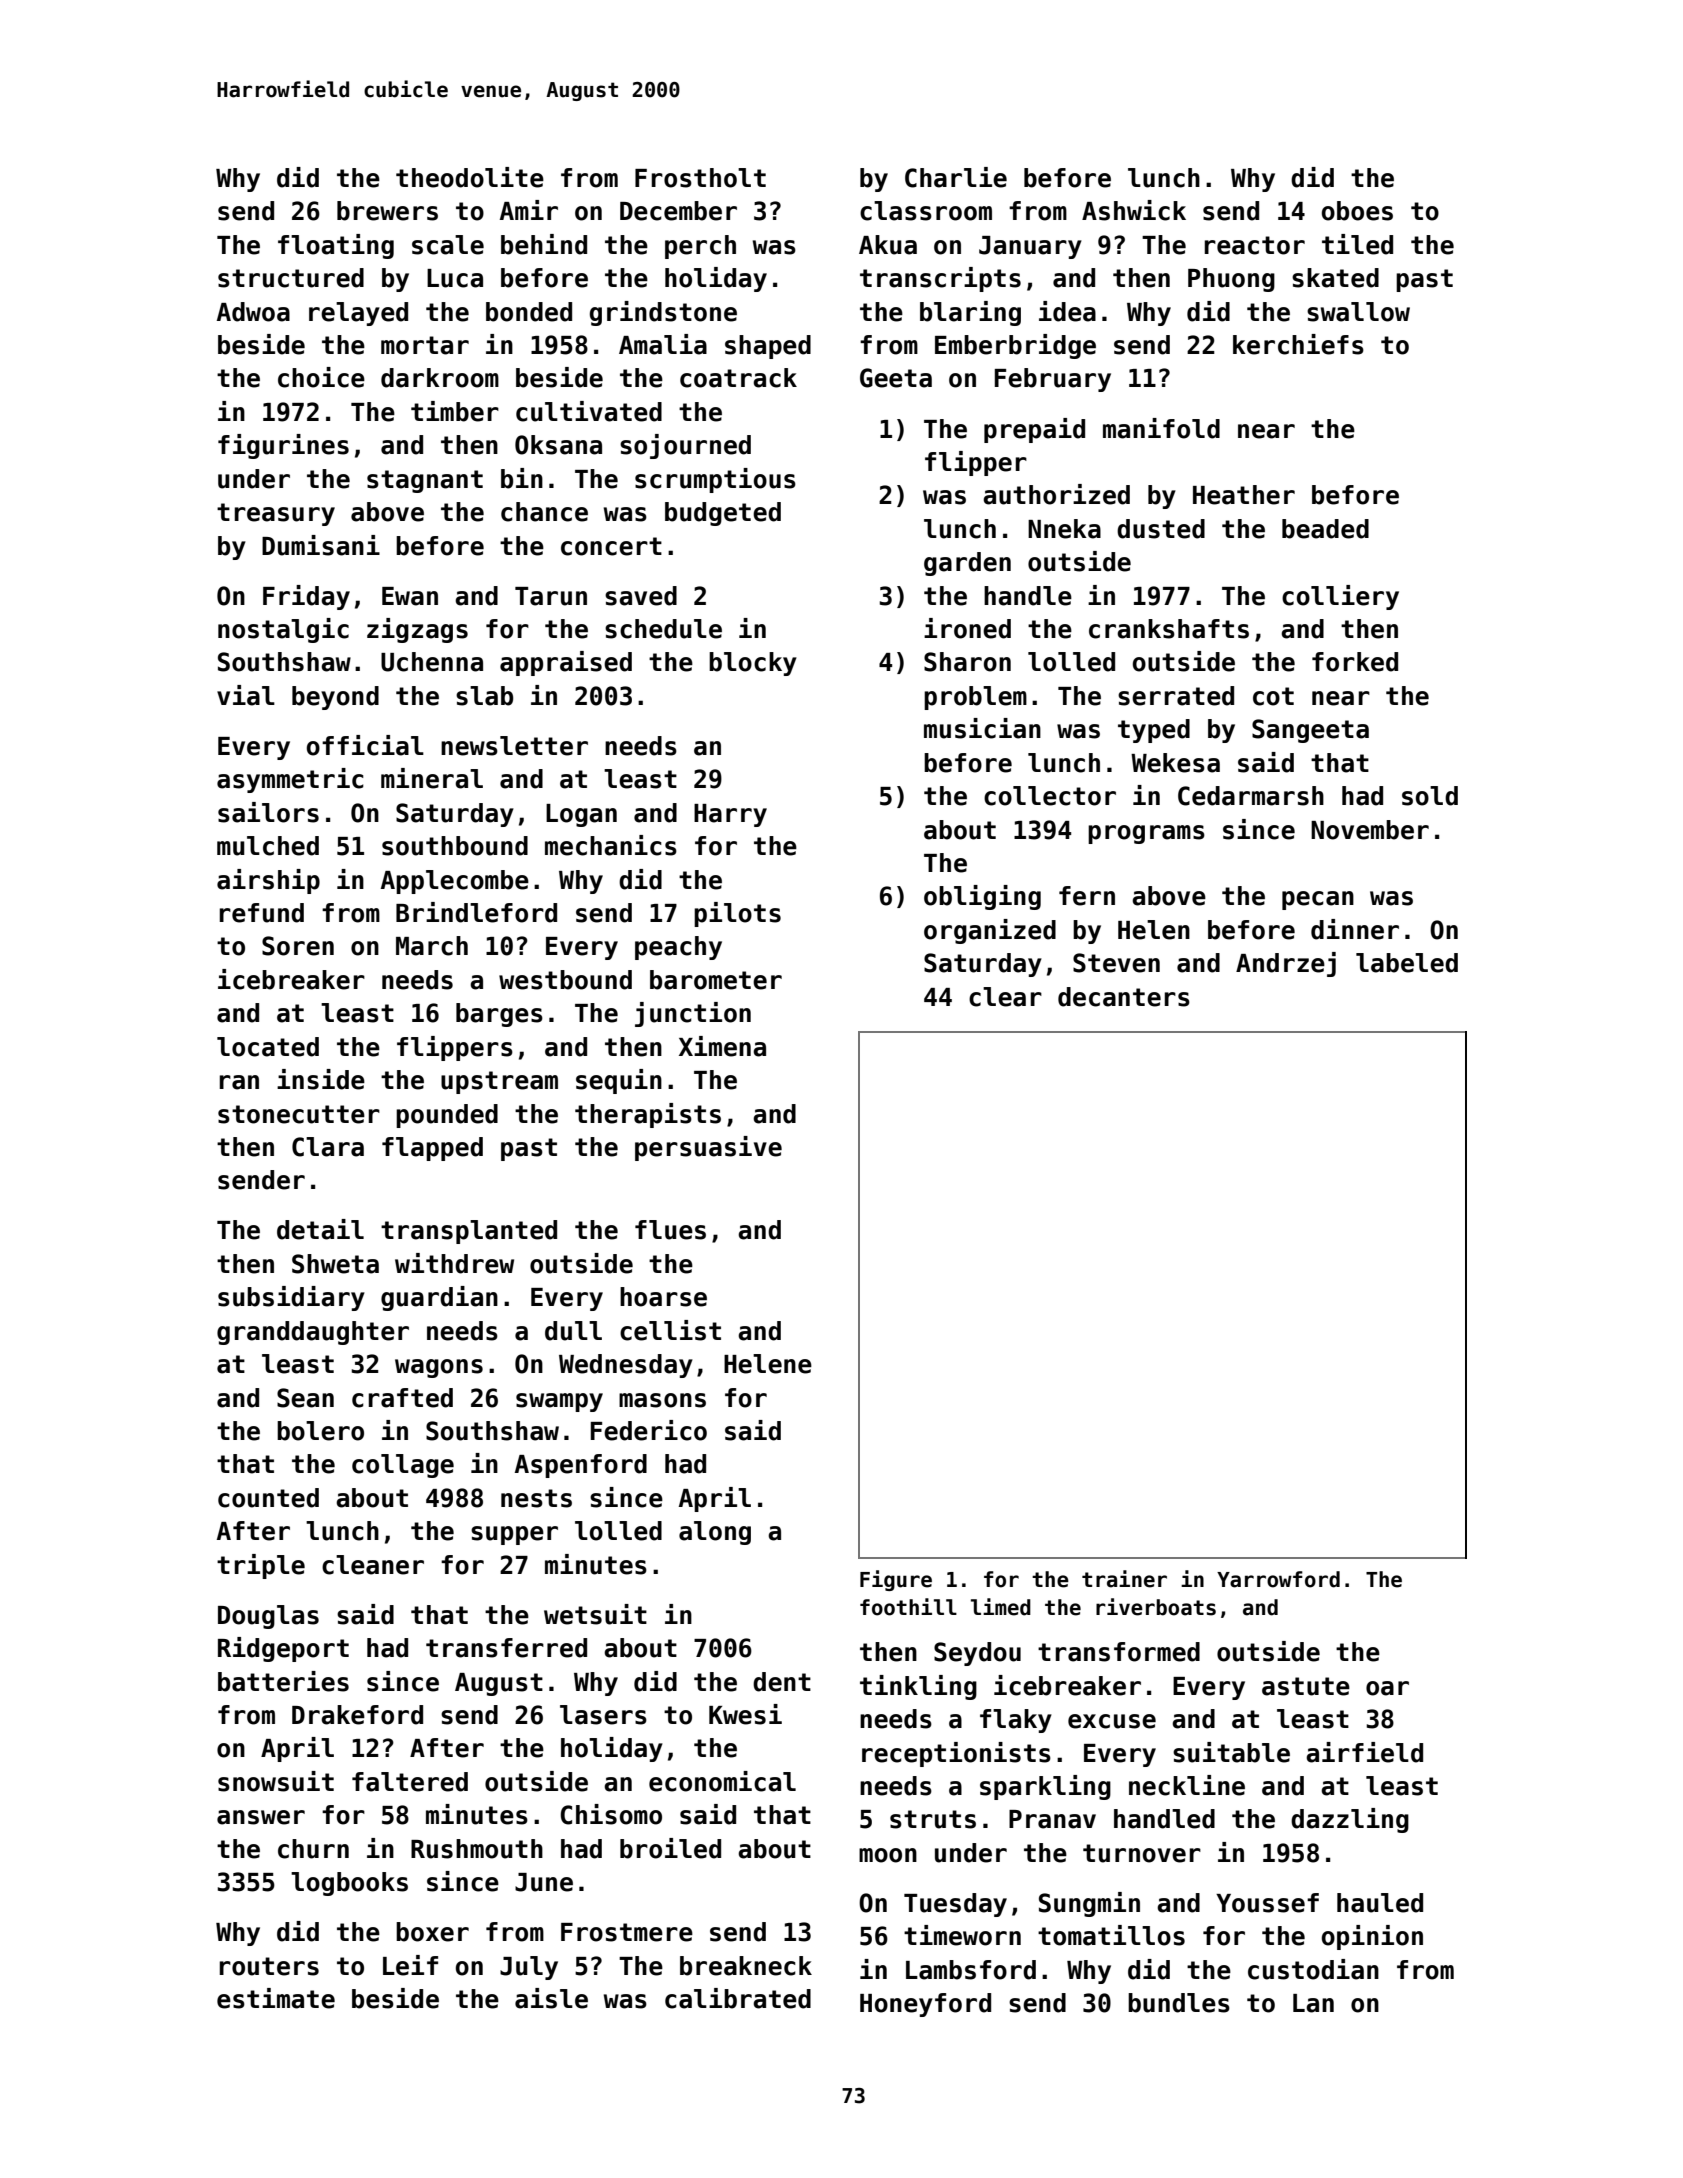 This document has width=1683, height=2178. I want to click on subsidiary, so click(291, 1298).
